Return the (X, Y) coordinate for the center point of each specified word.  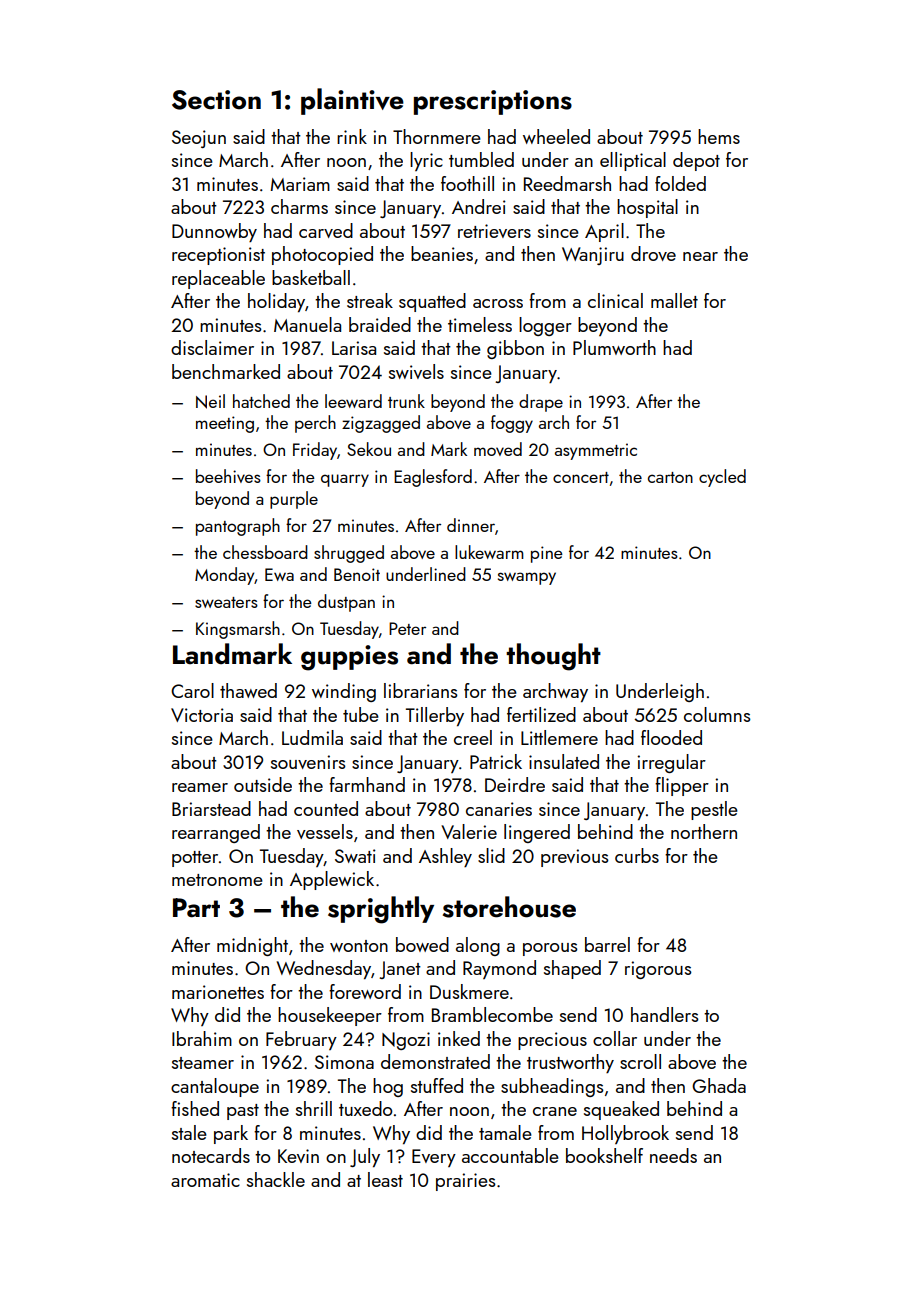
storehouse (509, 907)
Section (216, 100)
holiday (276, 302)
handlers (665, 1014)
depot (696, 161)
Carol (192, 690)
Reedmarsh (567, 183)
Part (196, 908)
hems (719, 136)
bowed (422, 944)
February (301, 1040)
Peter (407, 628)
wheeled (556, 136)
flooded (671, 737)
